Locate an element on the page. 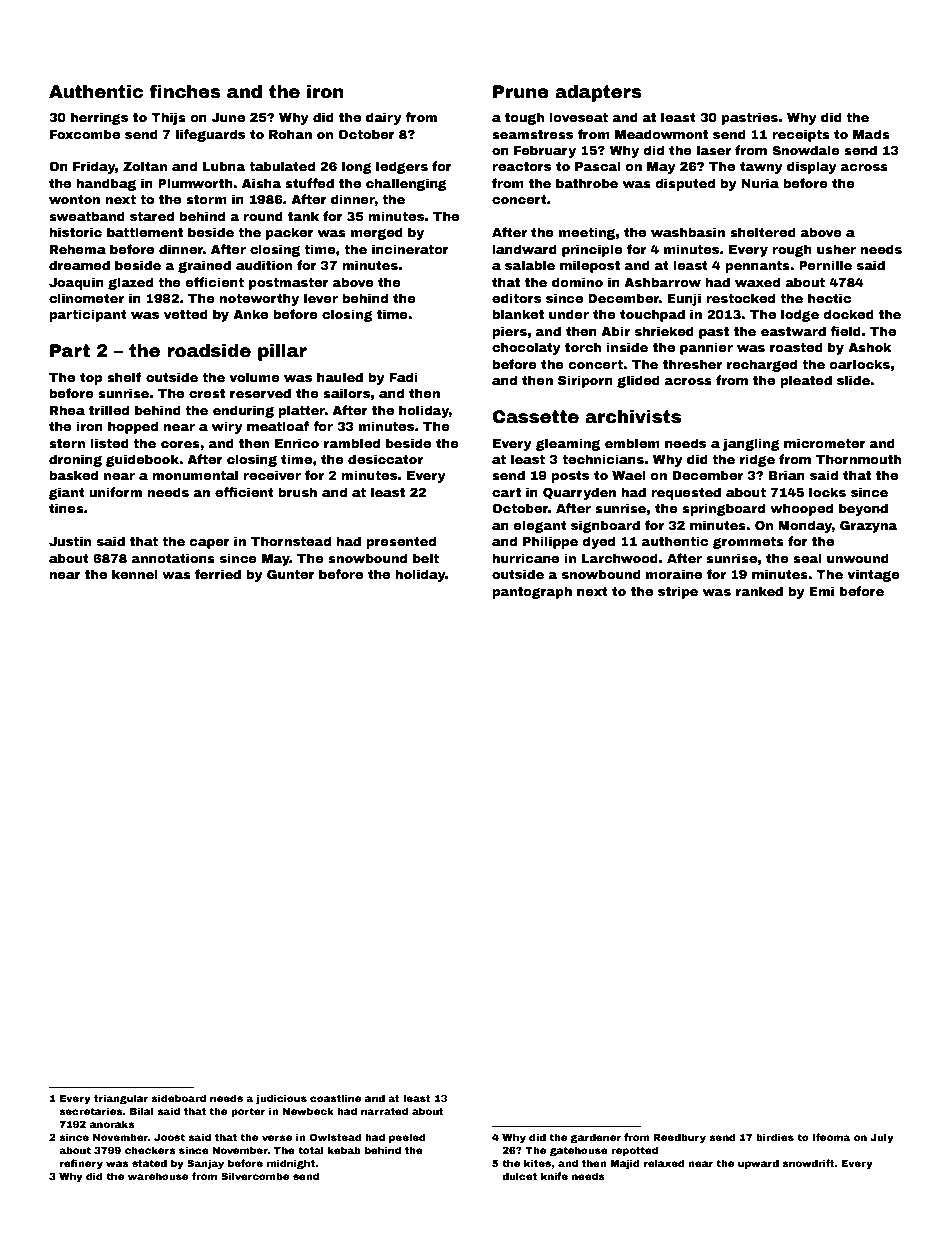  ferried is located at coordinates (218, 574).
